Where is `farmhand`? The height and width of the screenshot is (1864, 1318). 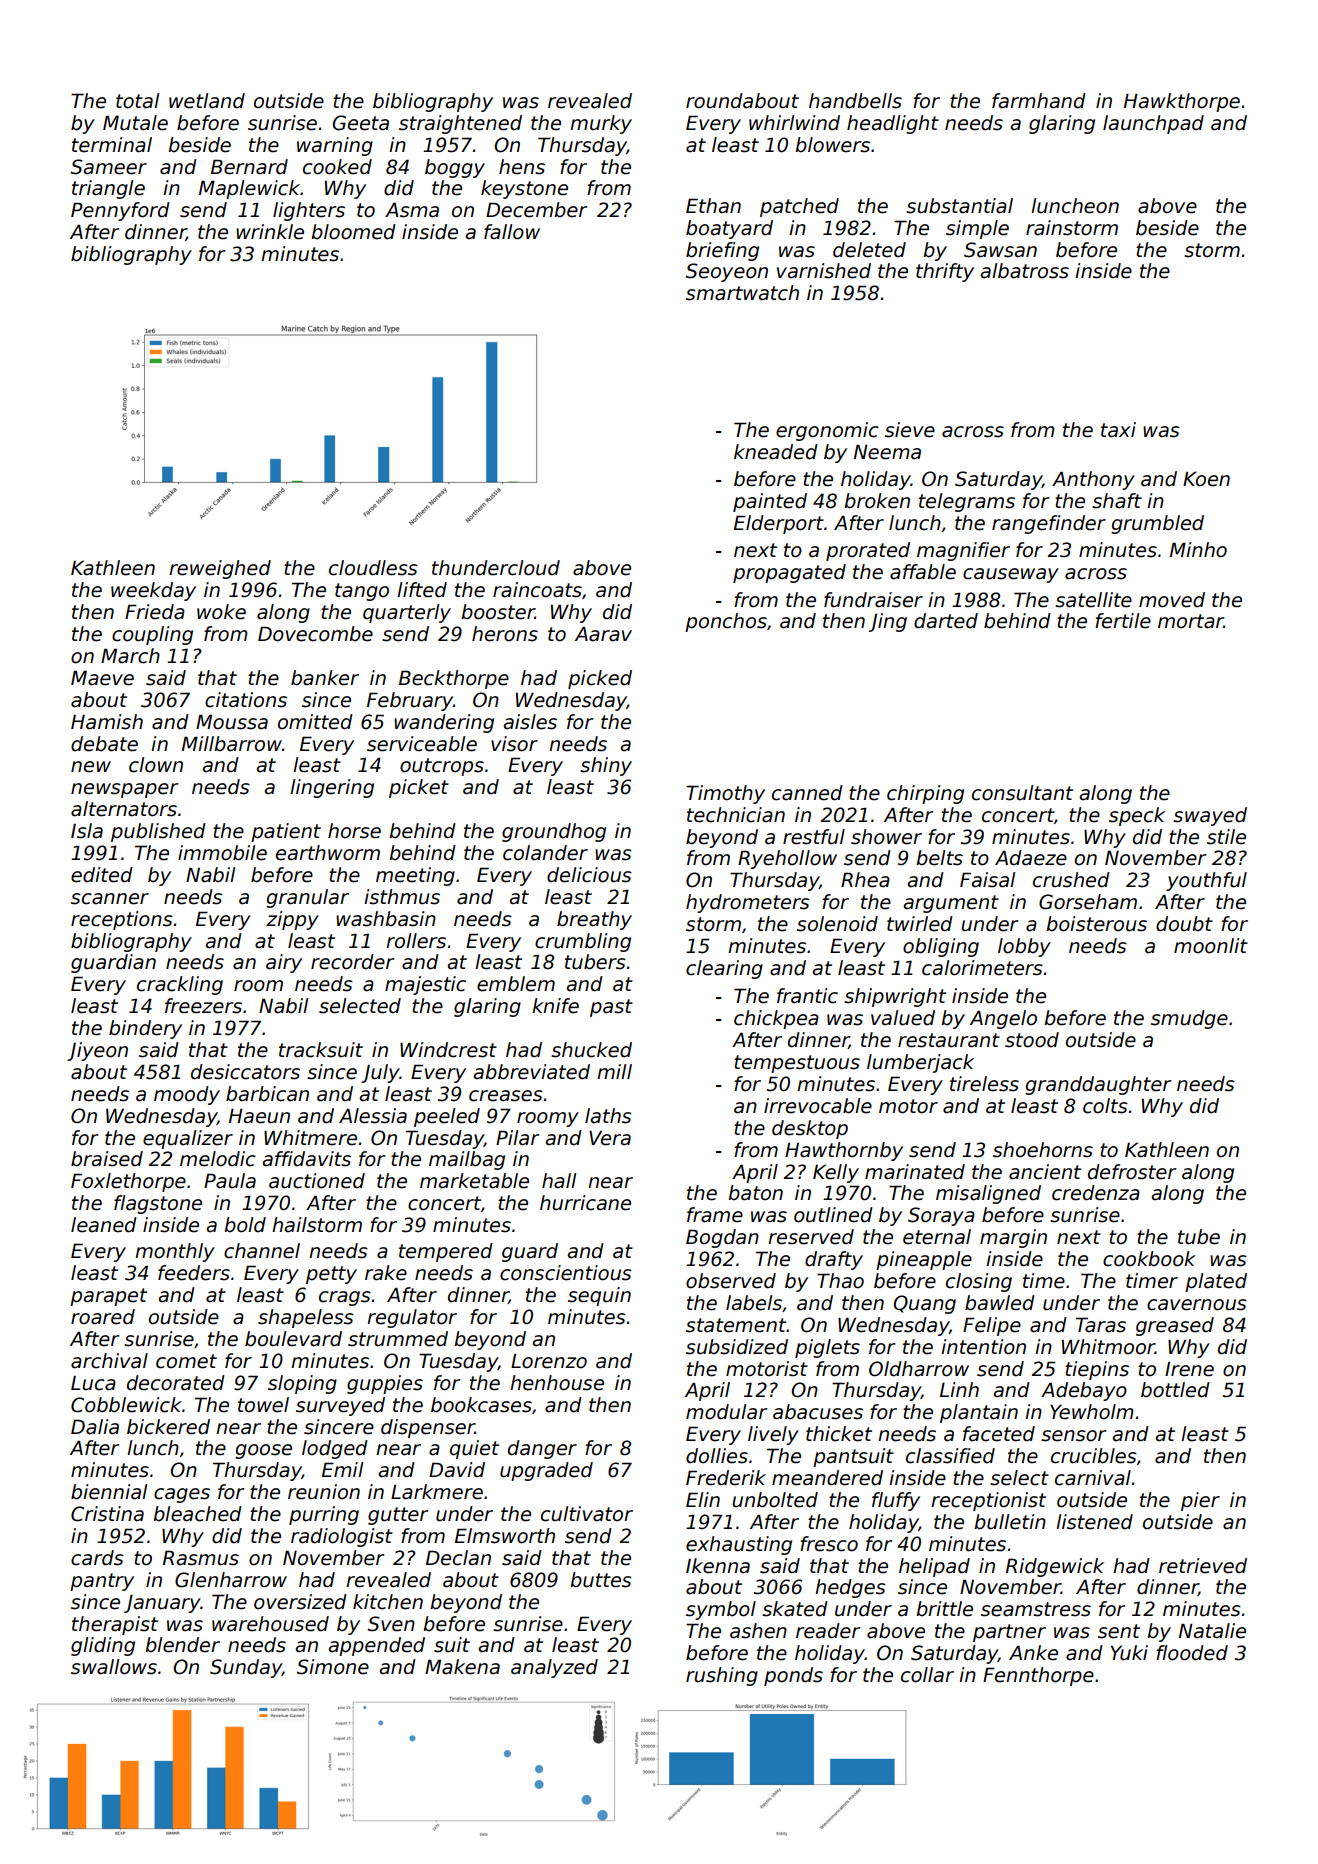
farmhand is located at coordinates (1039, 101).
